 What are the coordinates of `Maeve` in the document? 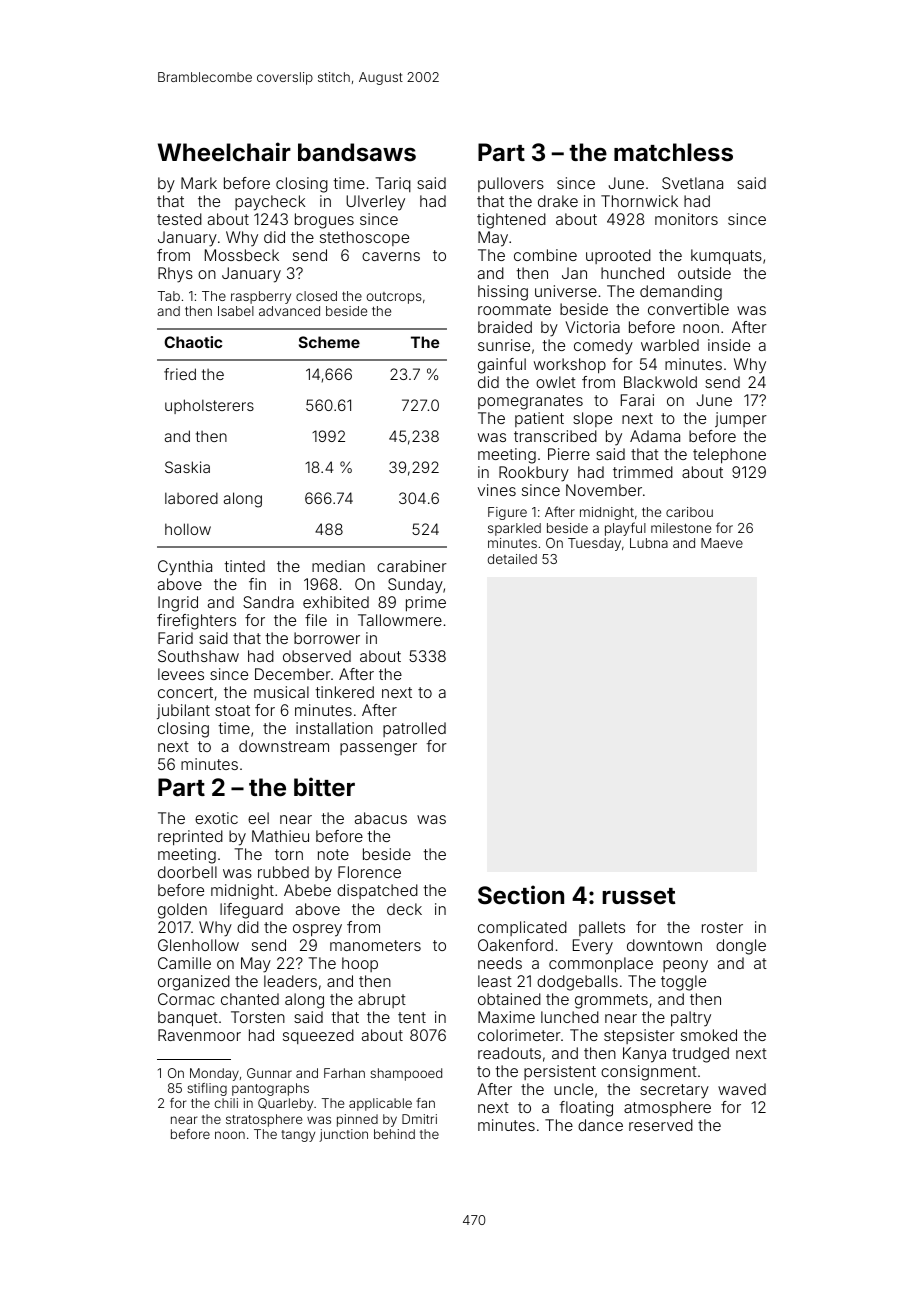 It's located at (722, 543).
